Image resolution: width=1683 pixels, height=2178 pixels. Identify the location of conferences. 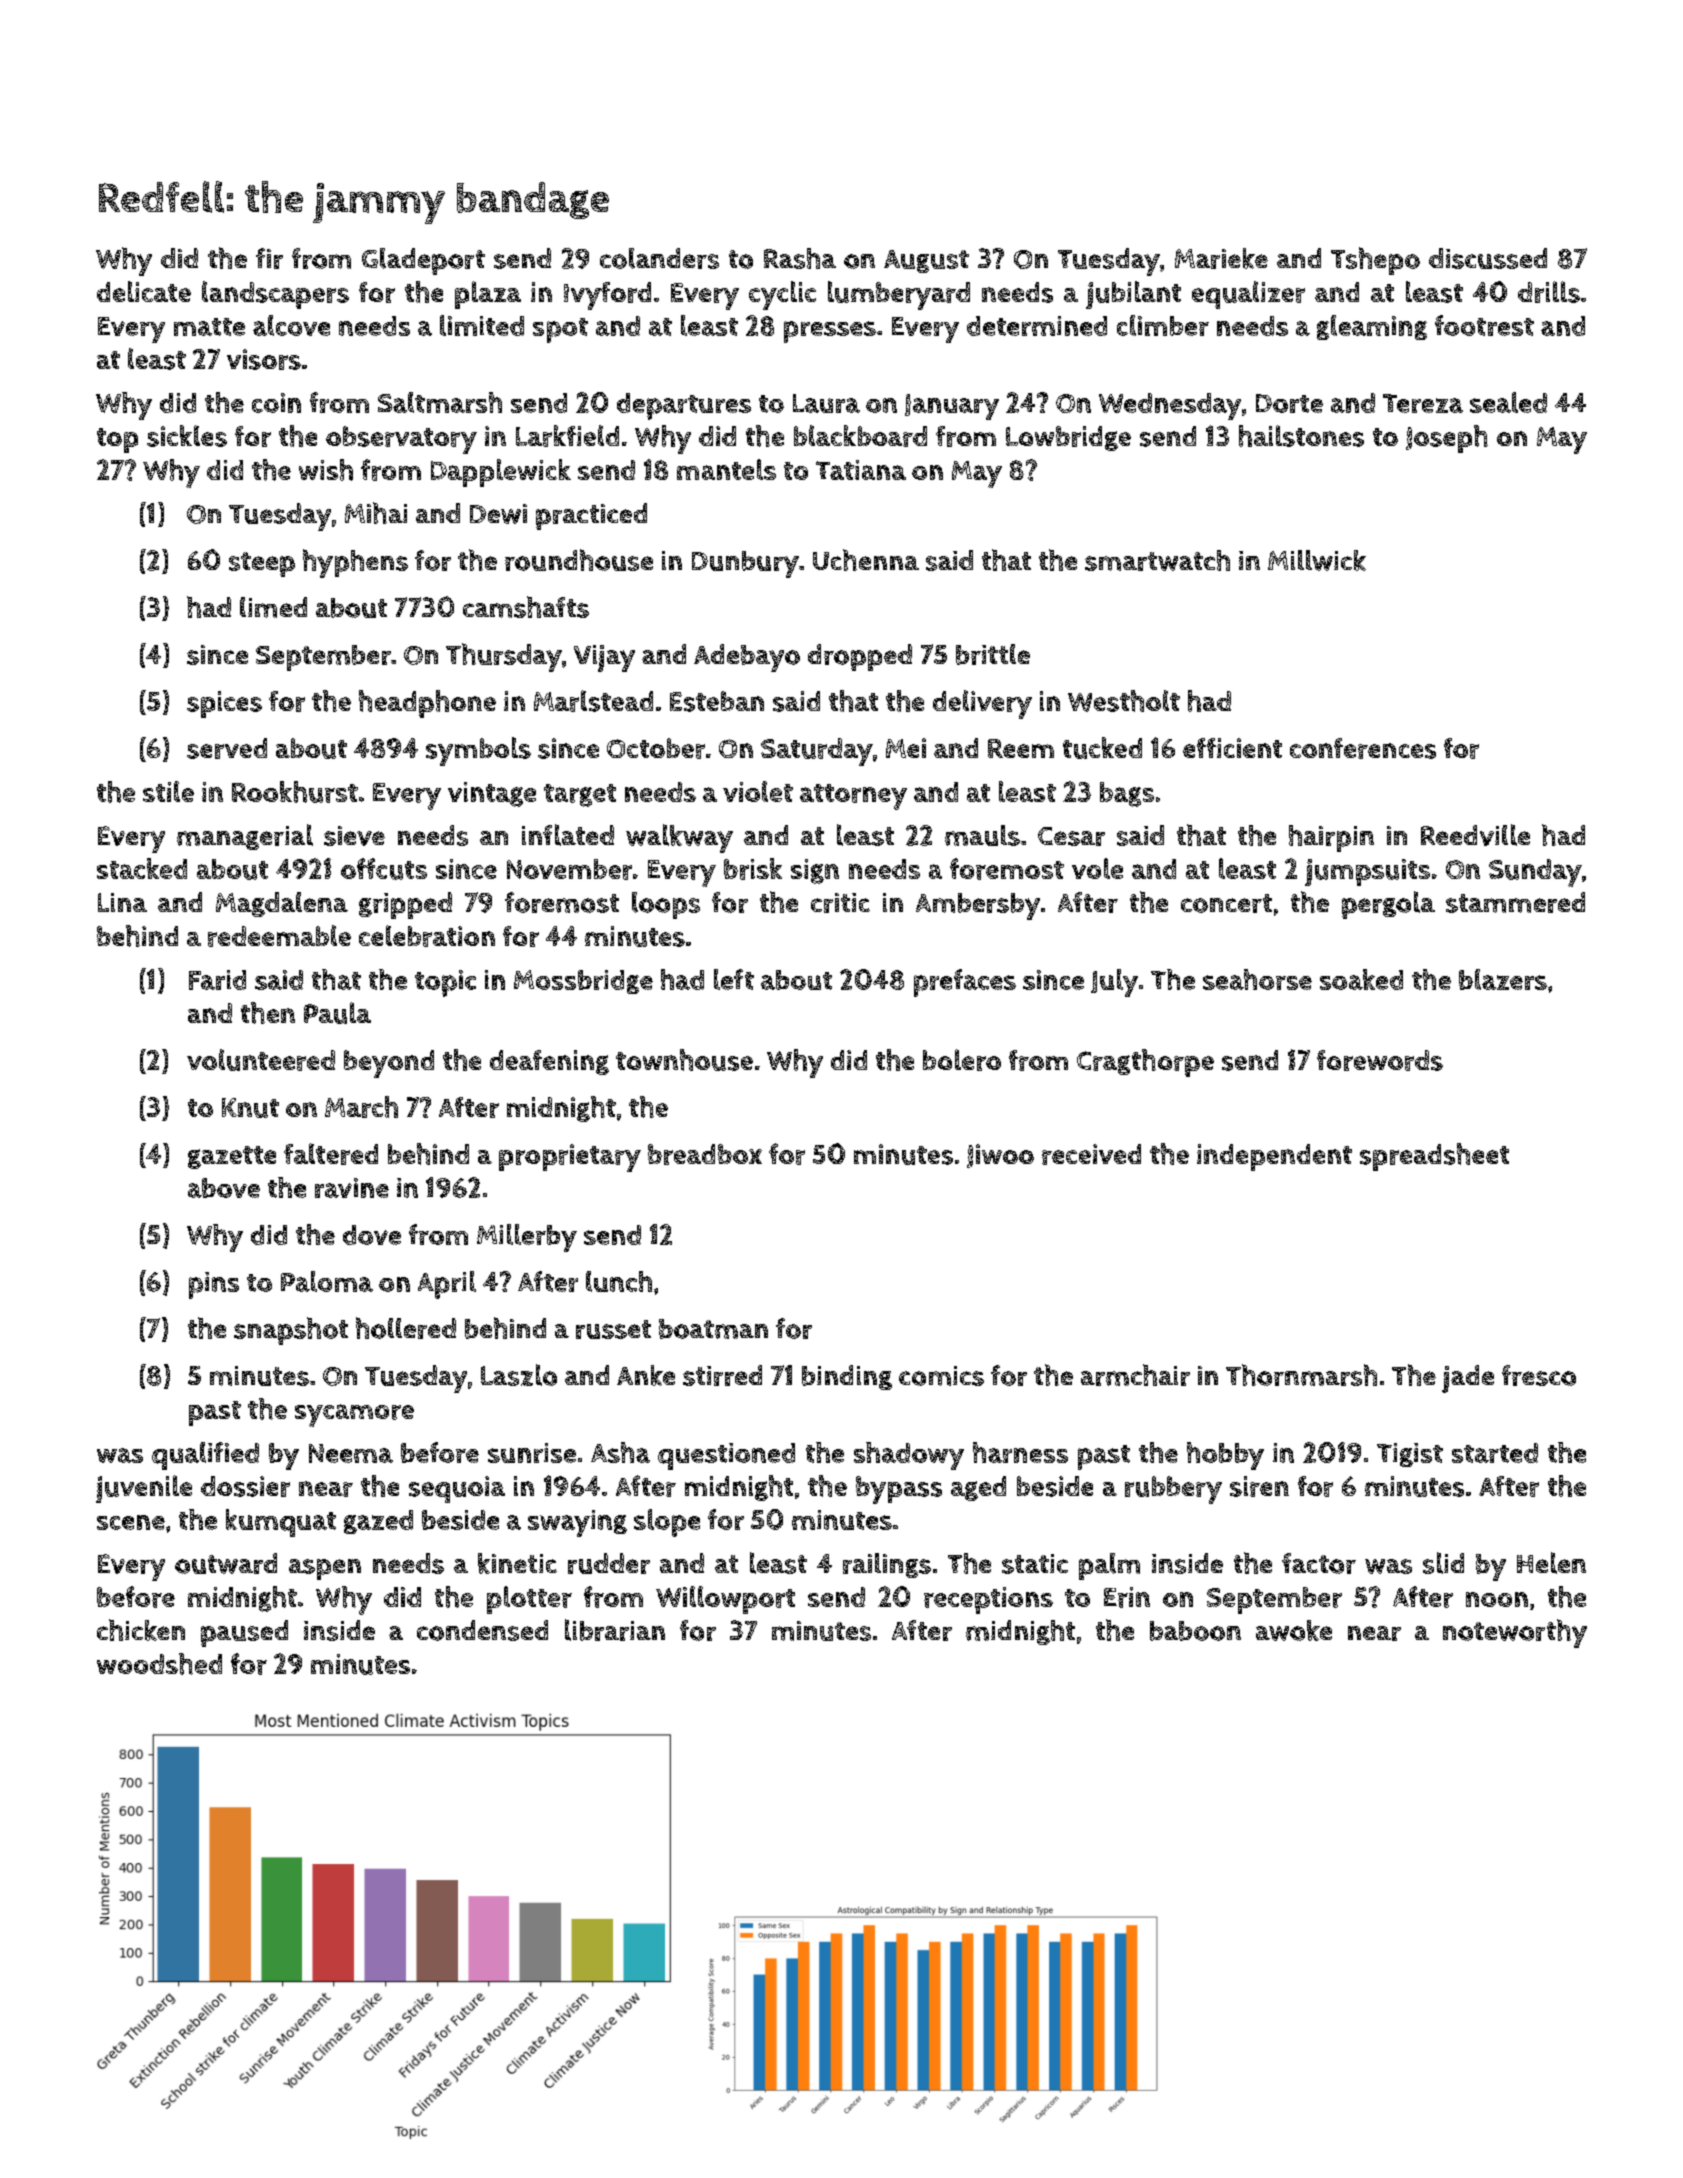
(1363, 748).
